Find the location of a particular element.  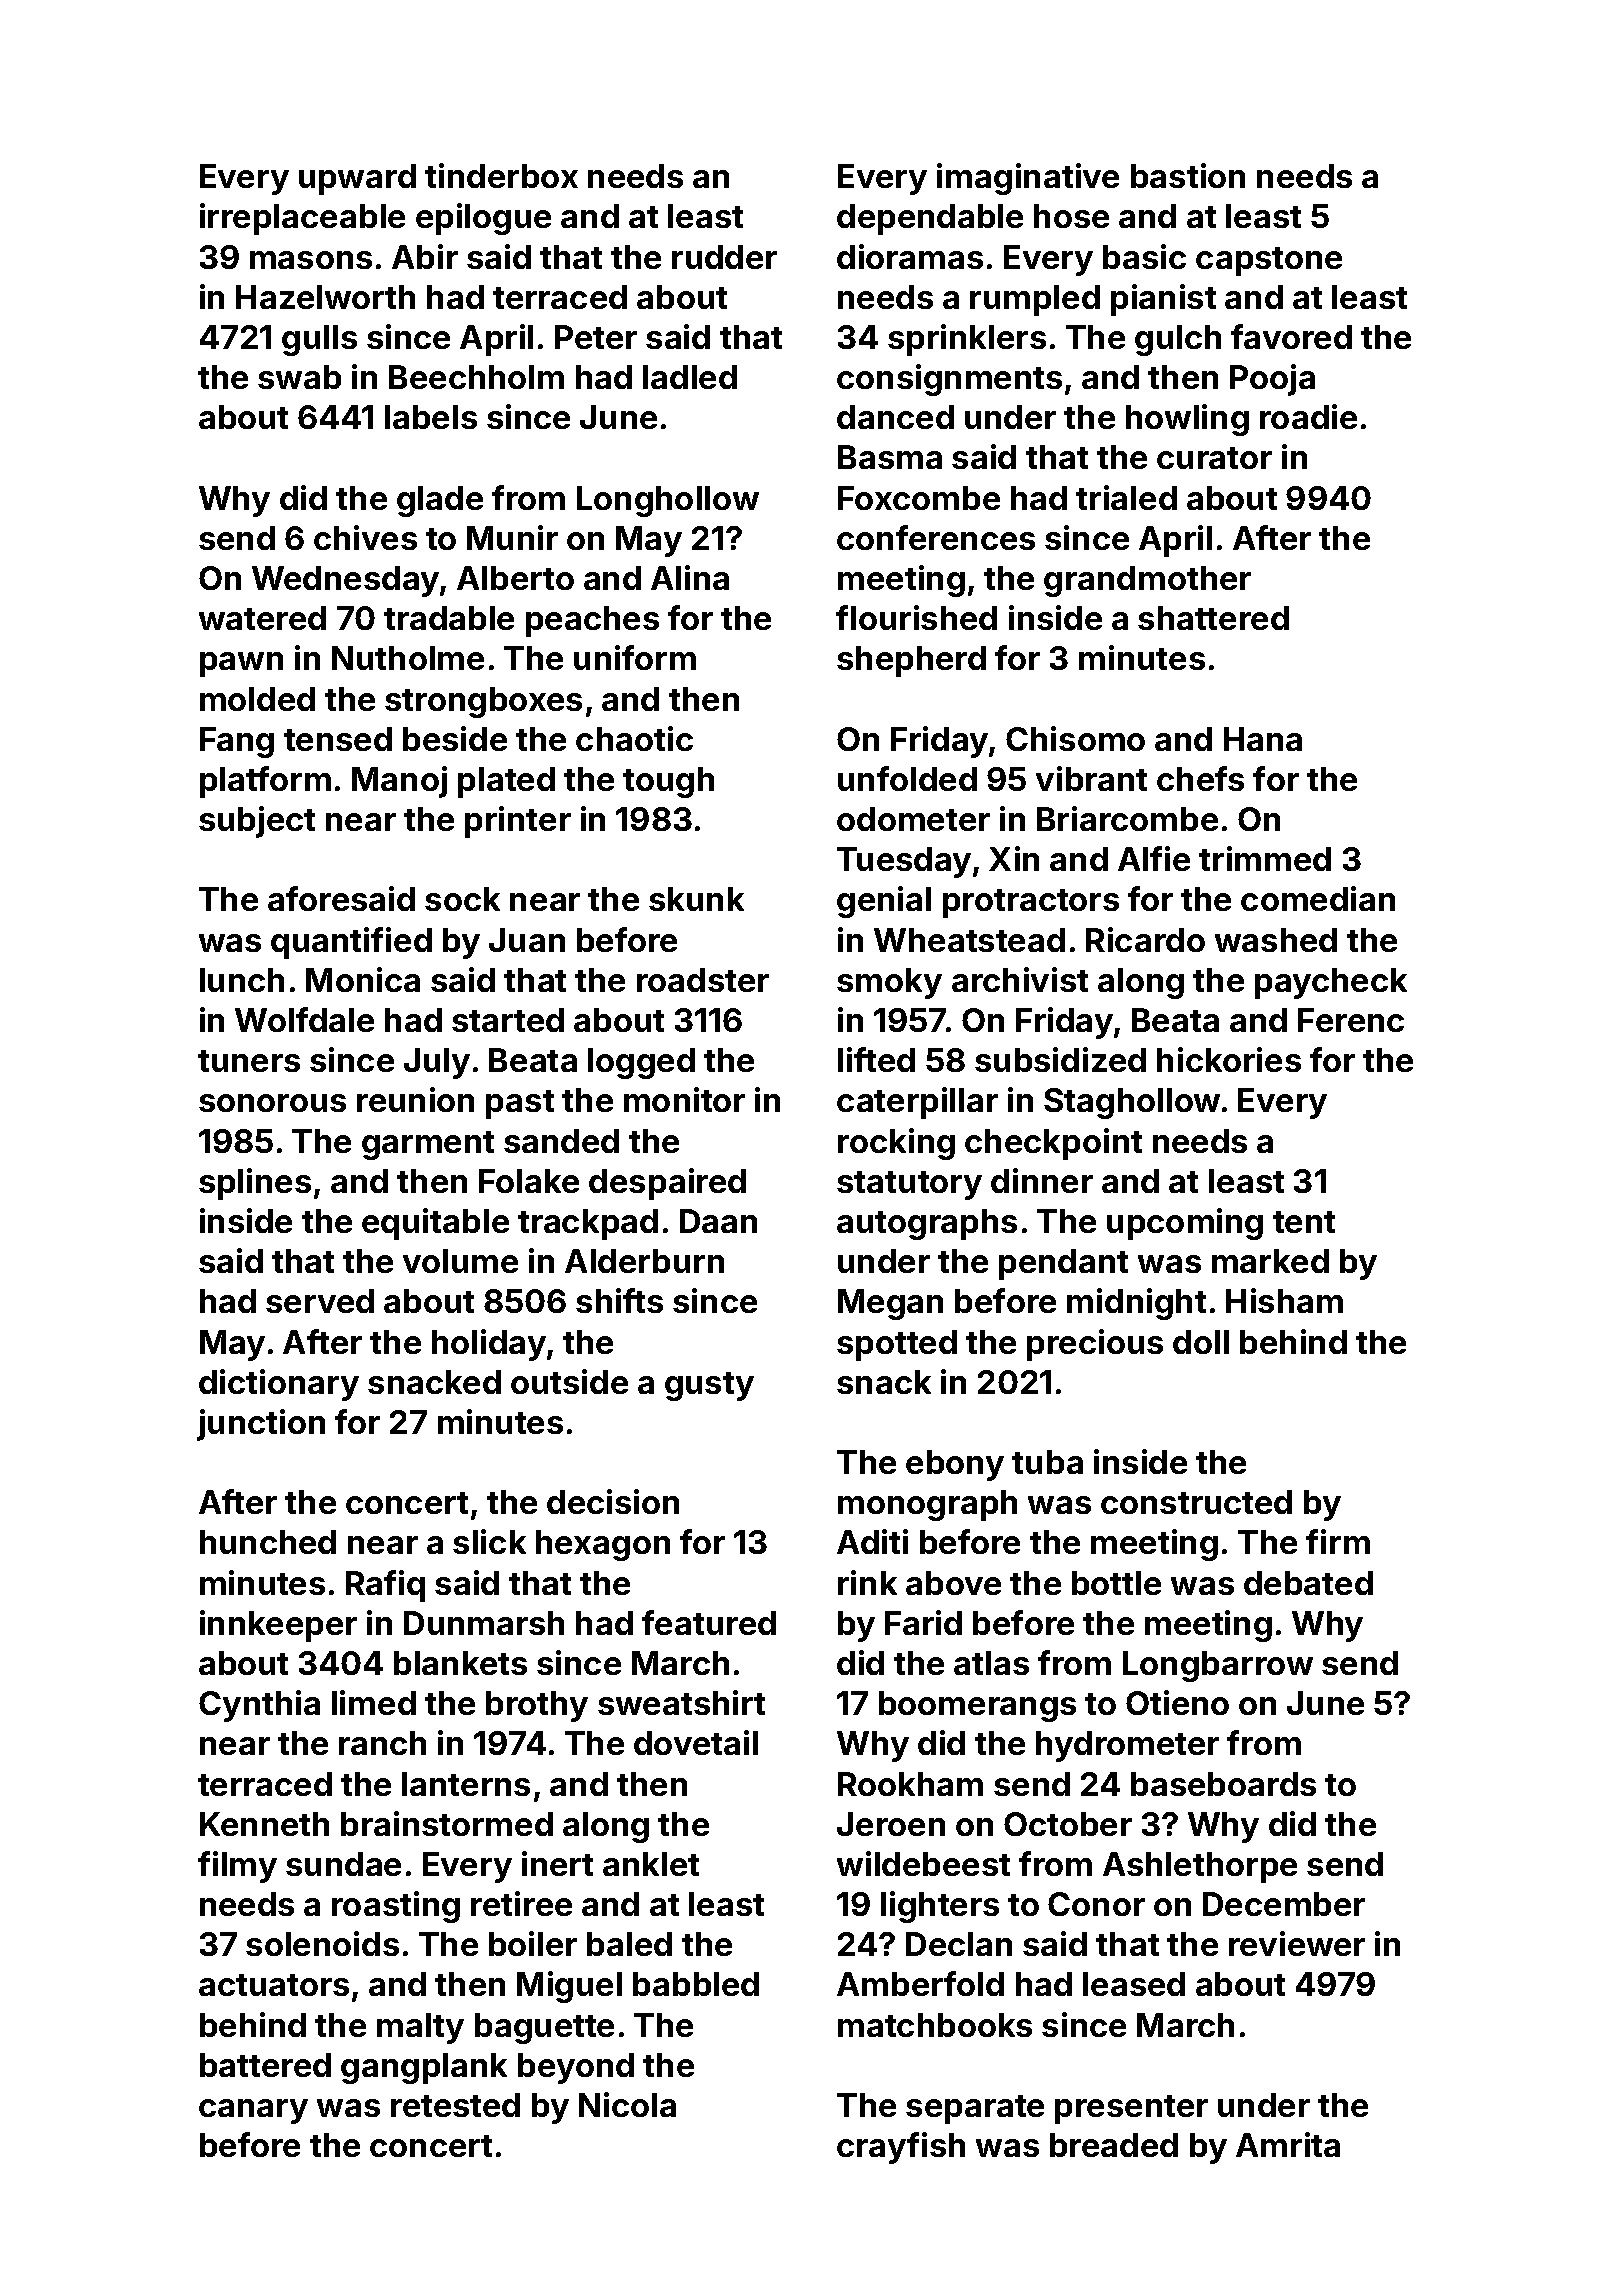

lunch is located at coordinates (242, 980).
